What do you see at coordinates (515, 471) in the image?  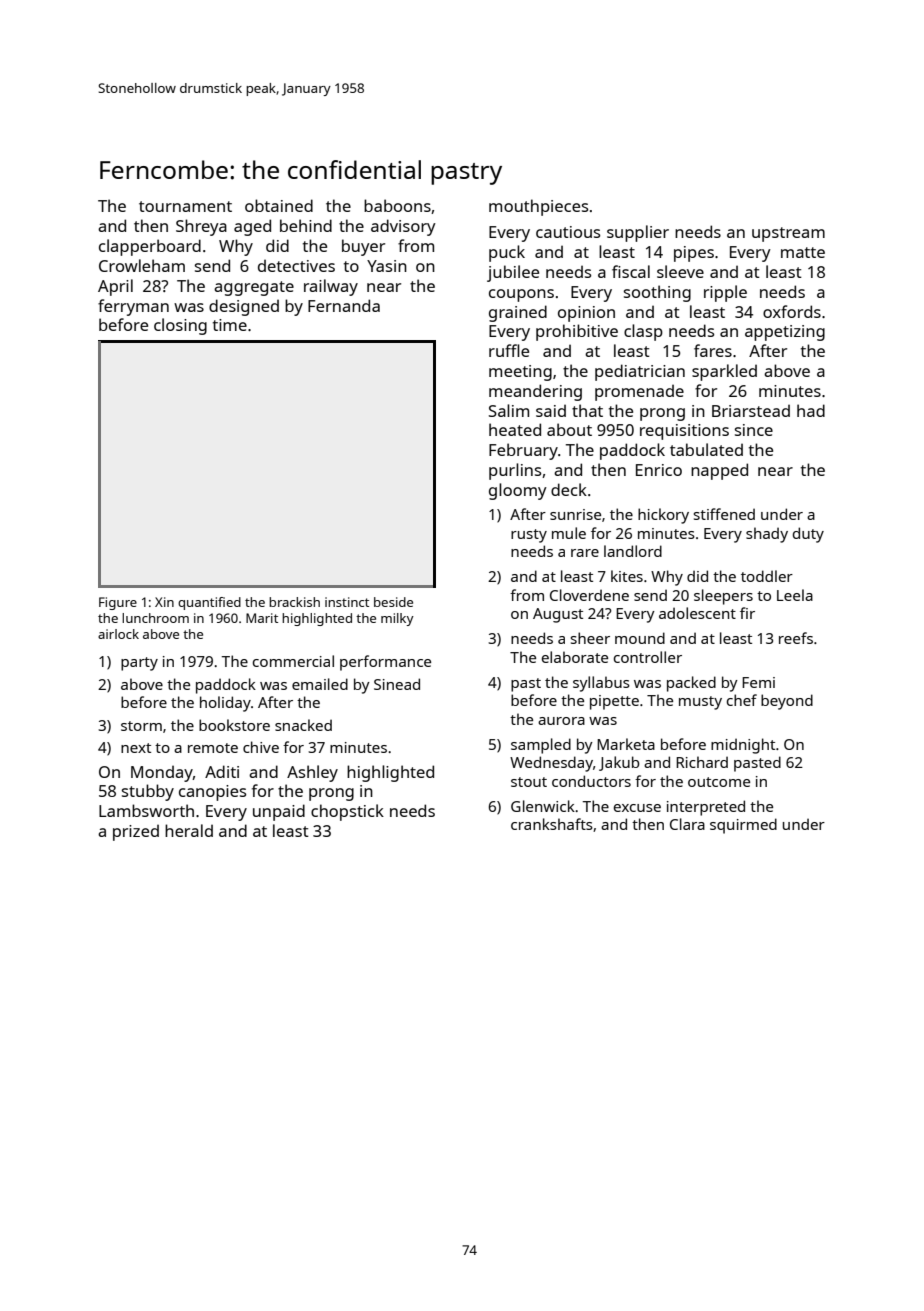 I see `purlins` at bounding box center [515, 471].
